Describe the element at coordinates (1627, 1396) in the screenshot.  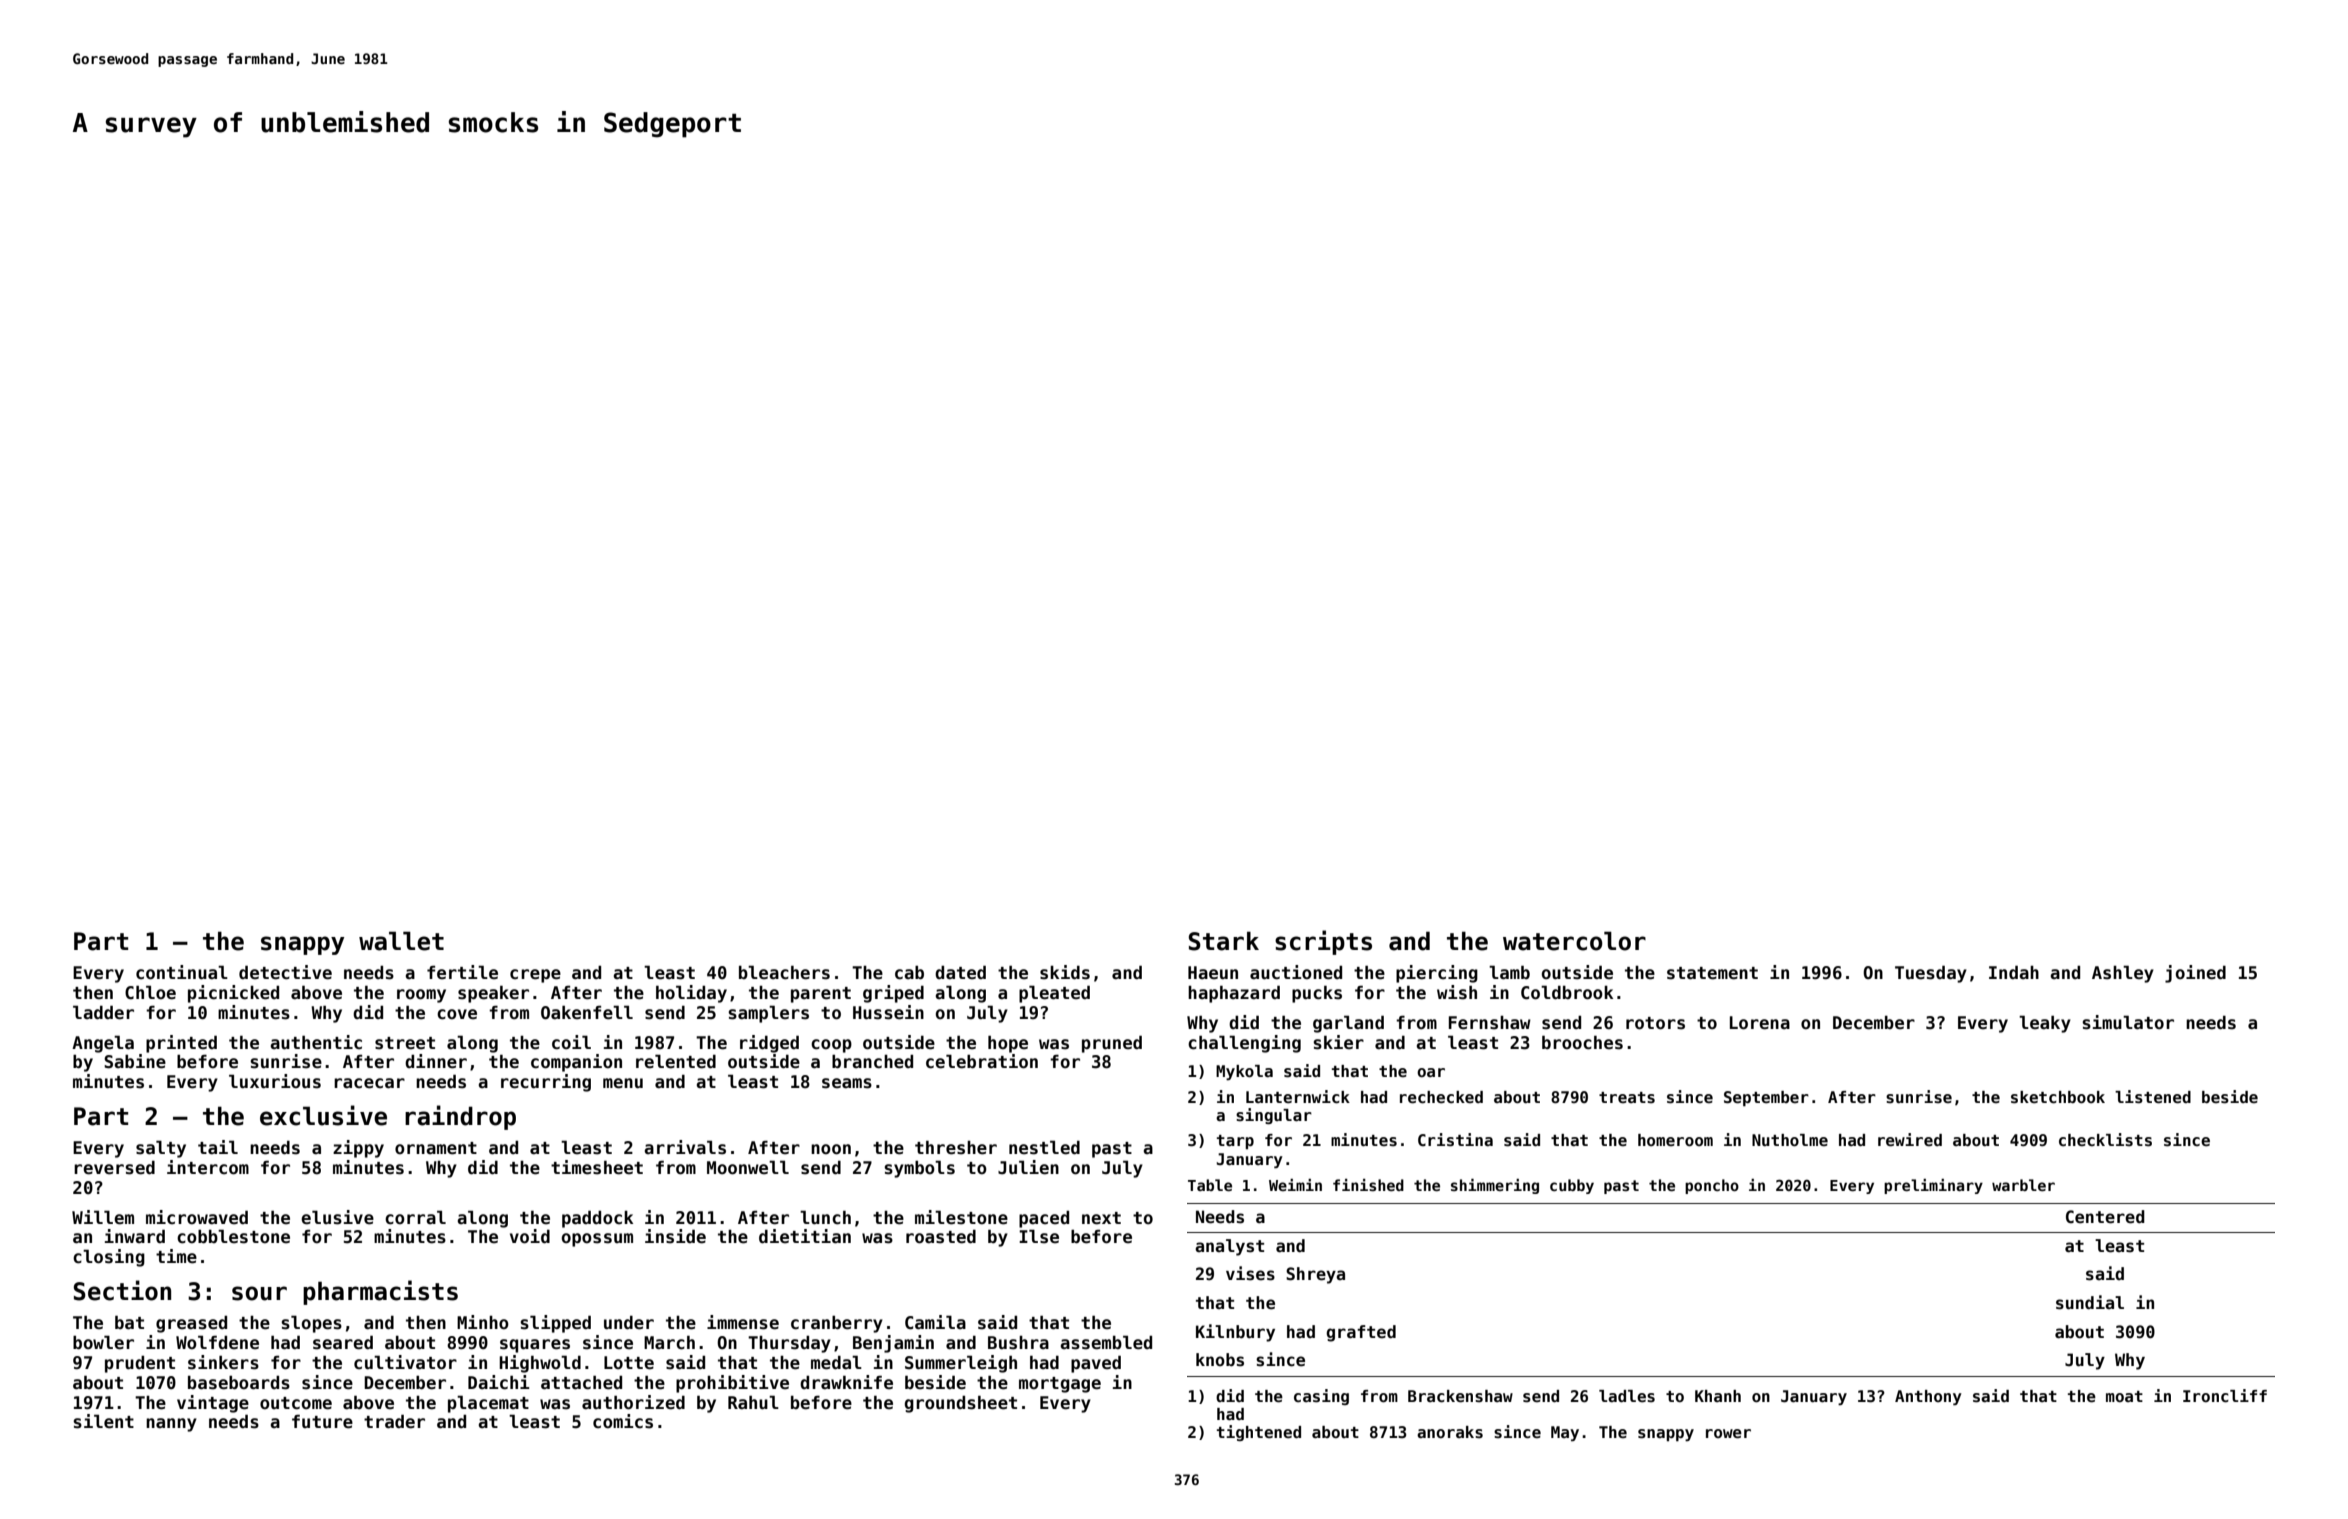
I see `ladles` at that location.
